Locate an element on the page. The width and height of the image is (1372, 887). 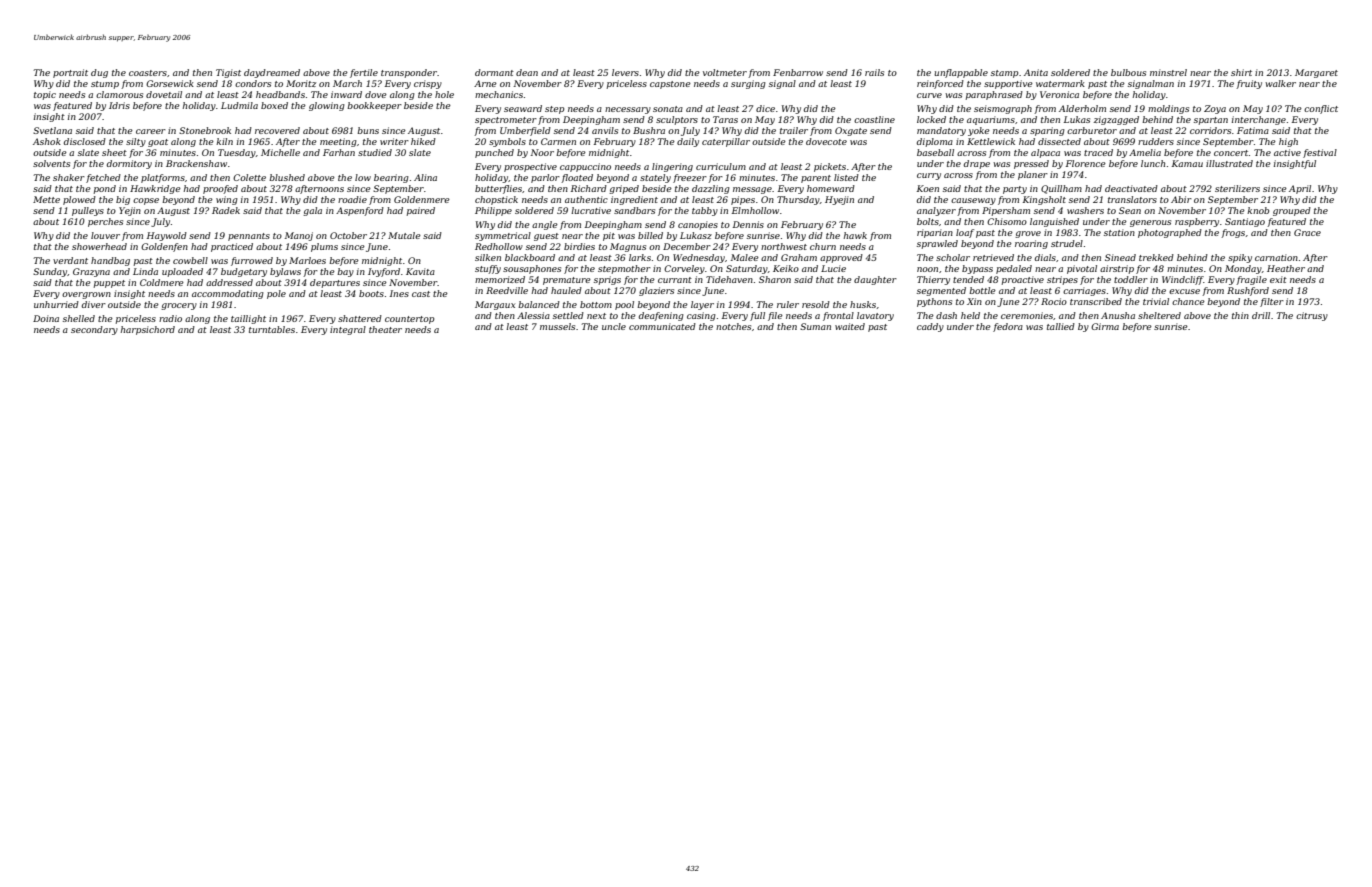
ingredient is located at coordinates (634, 200).
